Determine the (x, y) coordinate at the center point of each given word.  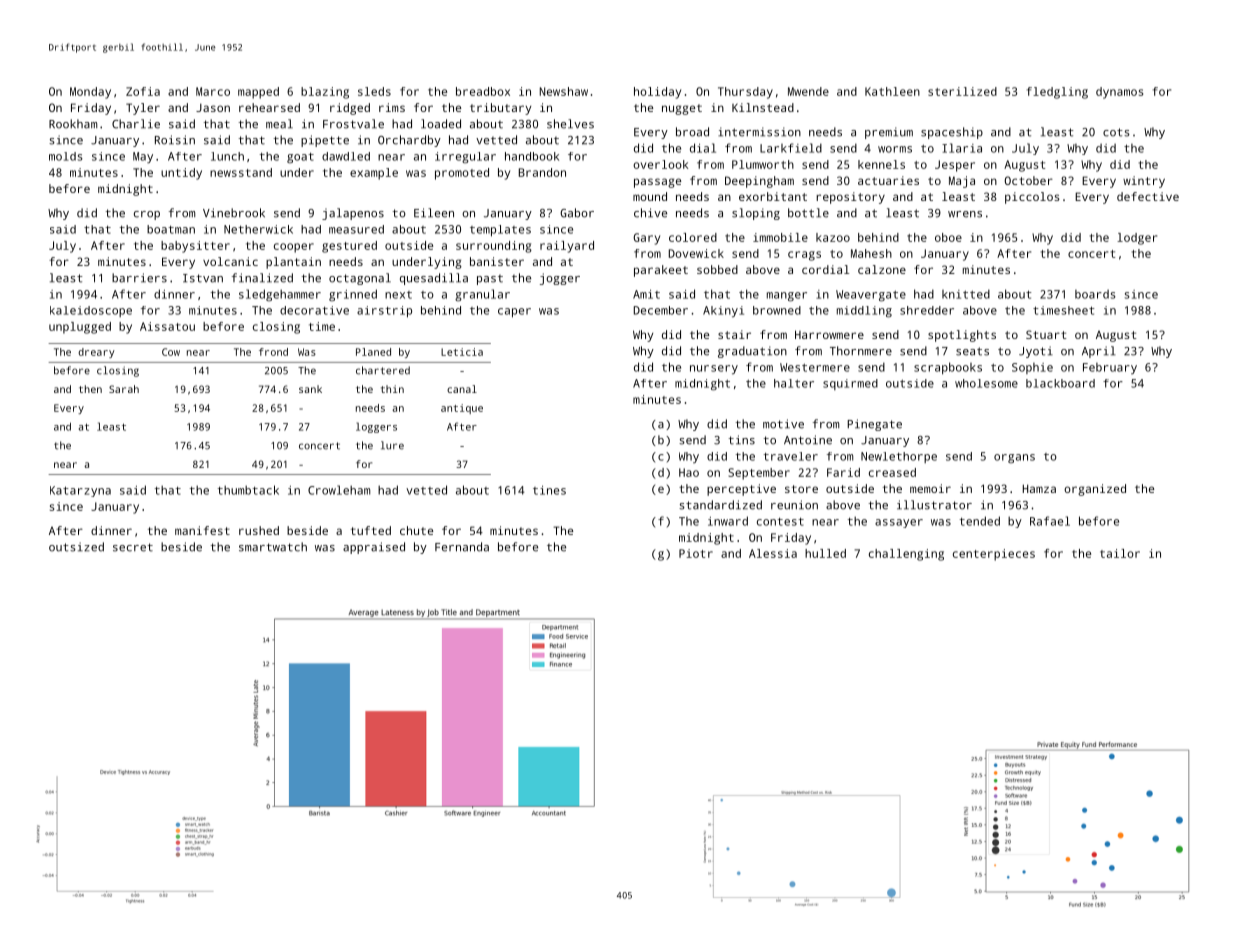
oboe (948, 237)
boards (1095, 294)
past (490, 280)
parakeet (661, 271)
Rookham (73, 124)
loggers (376, 427)
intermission (759, 132)
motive (783, 424)
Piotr (696, 553)
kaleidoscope (91, 311)
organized (1095, 490)
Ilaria (962, 148)
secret (133, 547)
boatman (171, 229)
